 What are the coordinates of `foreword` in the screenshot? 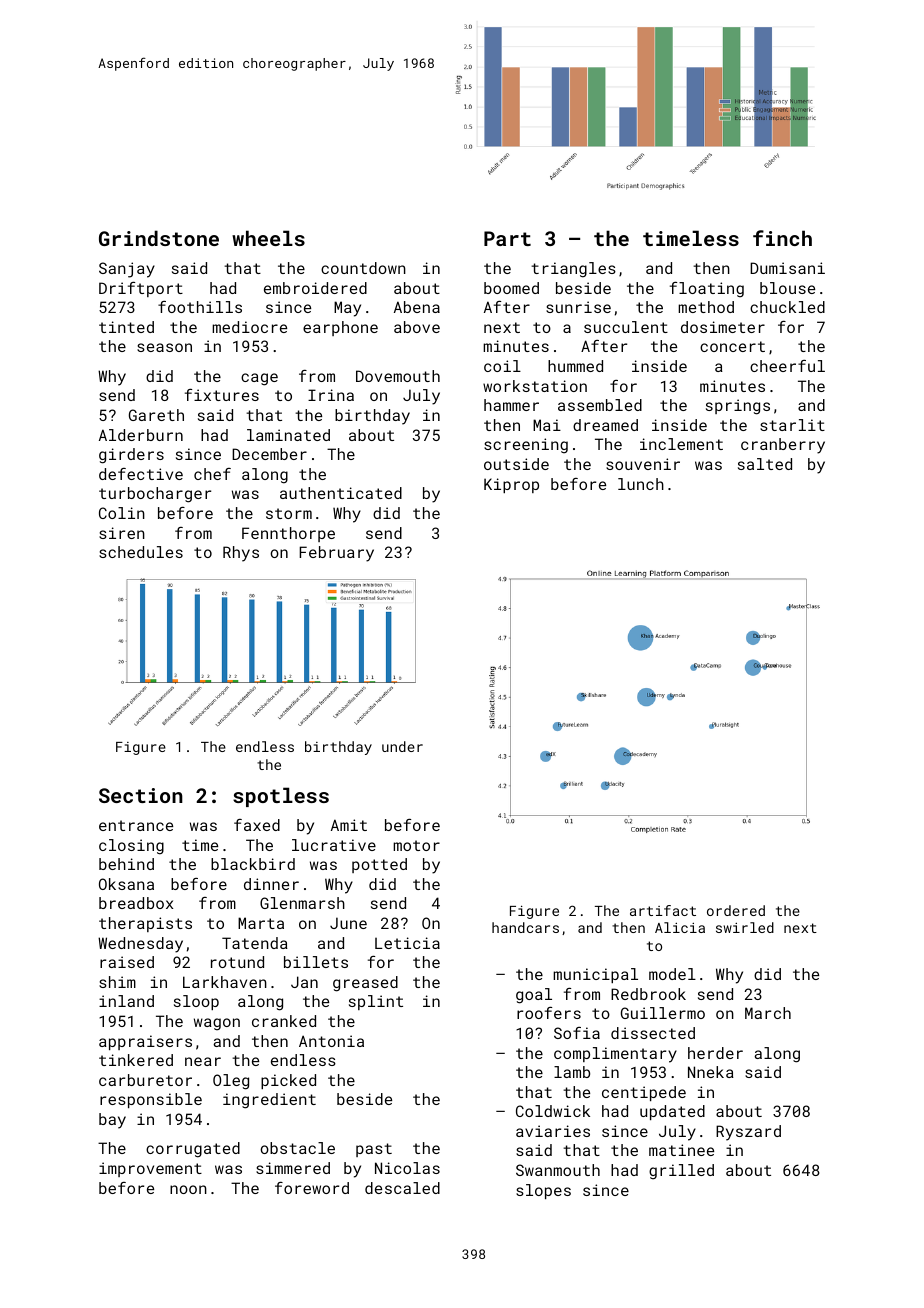 It's located at (312, 1188).
